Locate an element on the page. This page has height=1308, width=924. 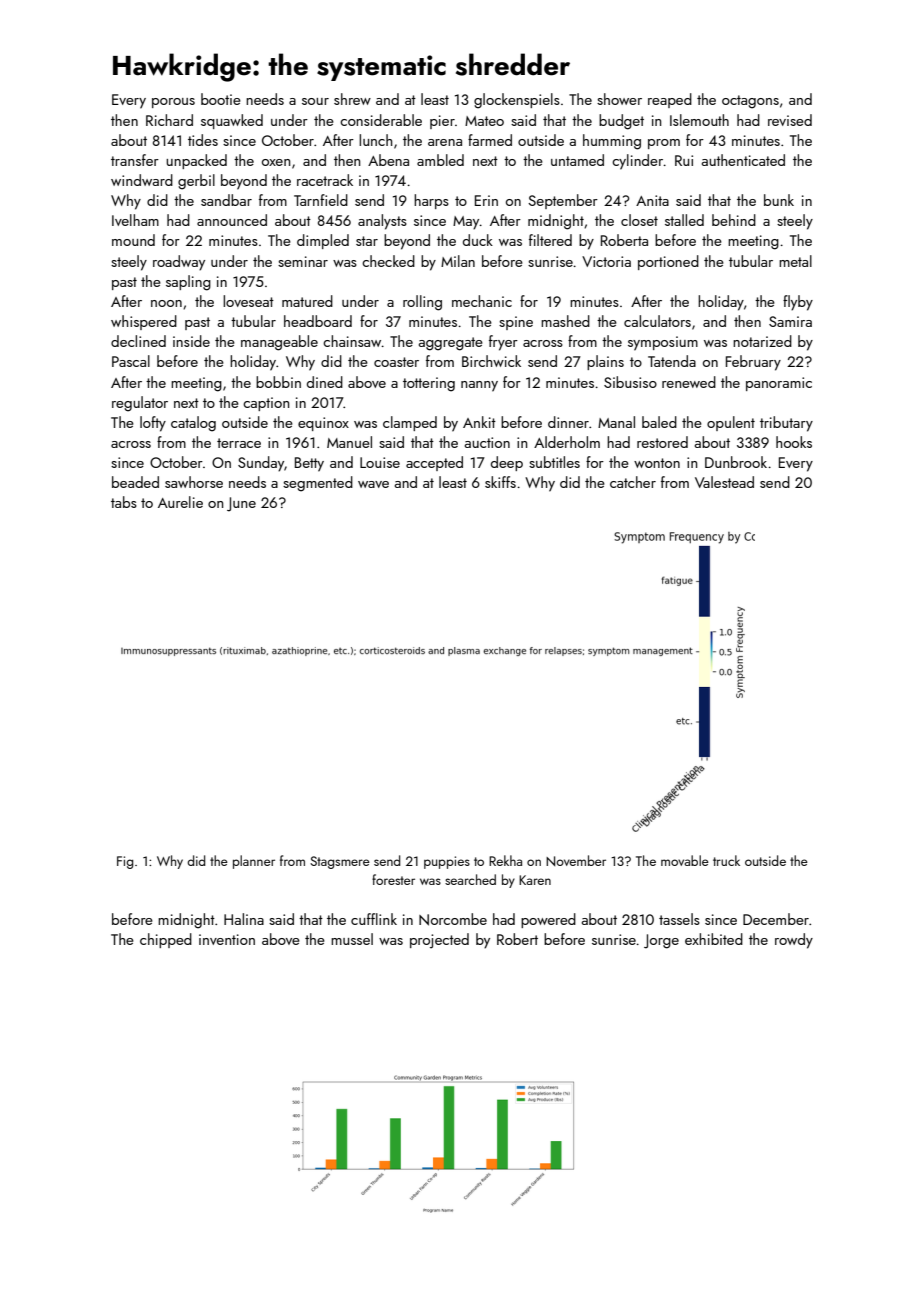
sour is located at coordinates (315, 101).
